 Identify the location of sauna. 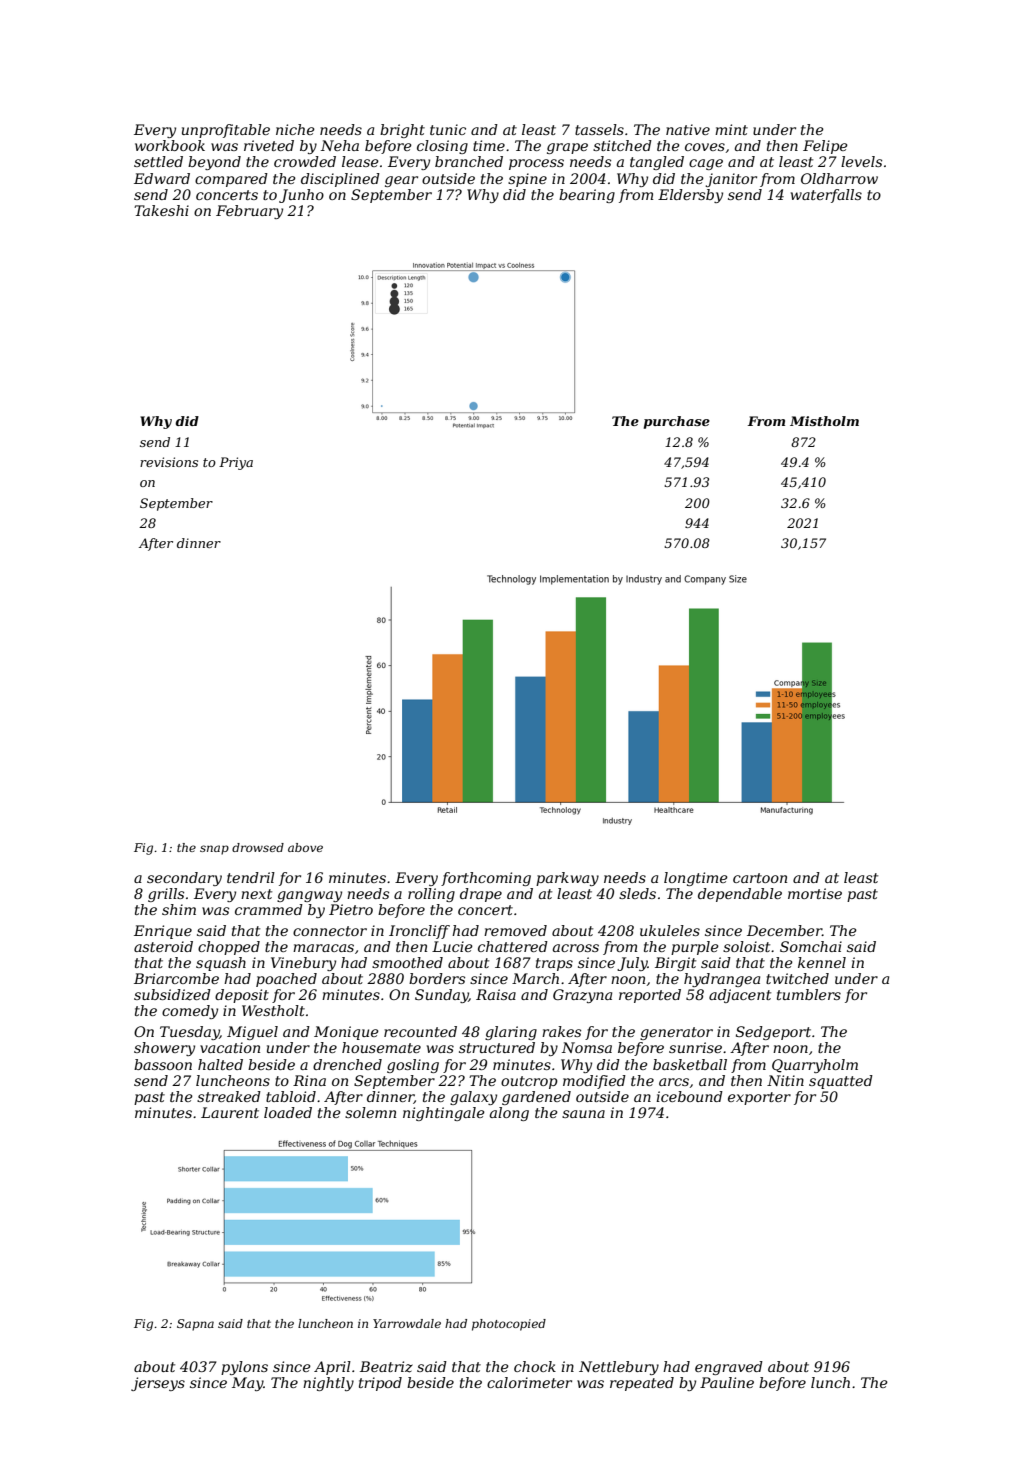
(583, 1114).
